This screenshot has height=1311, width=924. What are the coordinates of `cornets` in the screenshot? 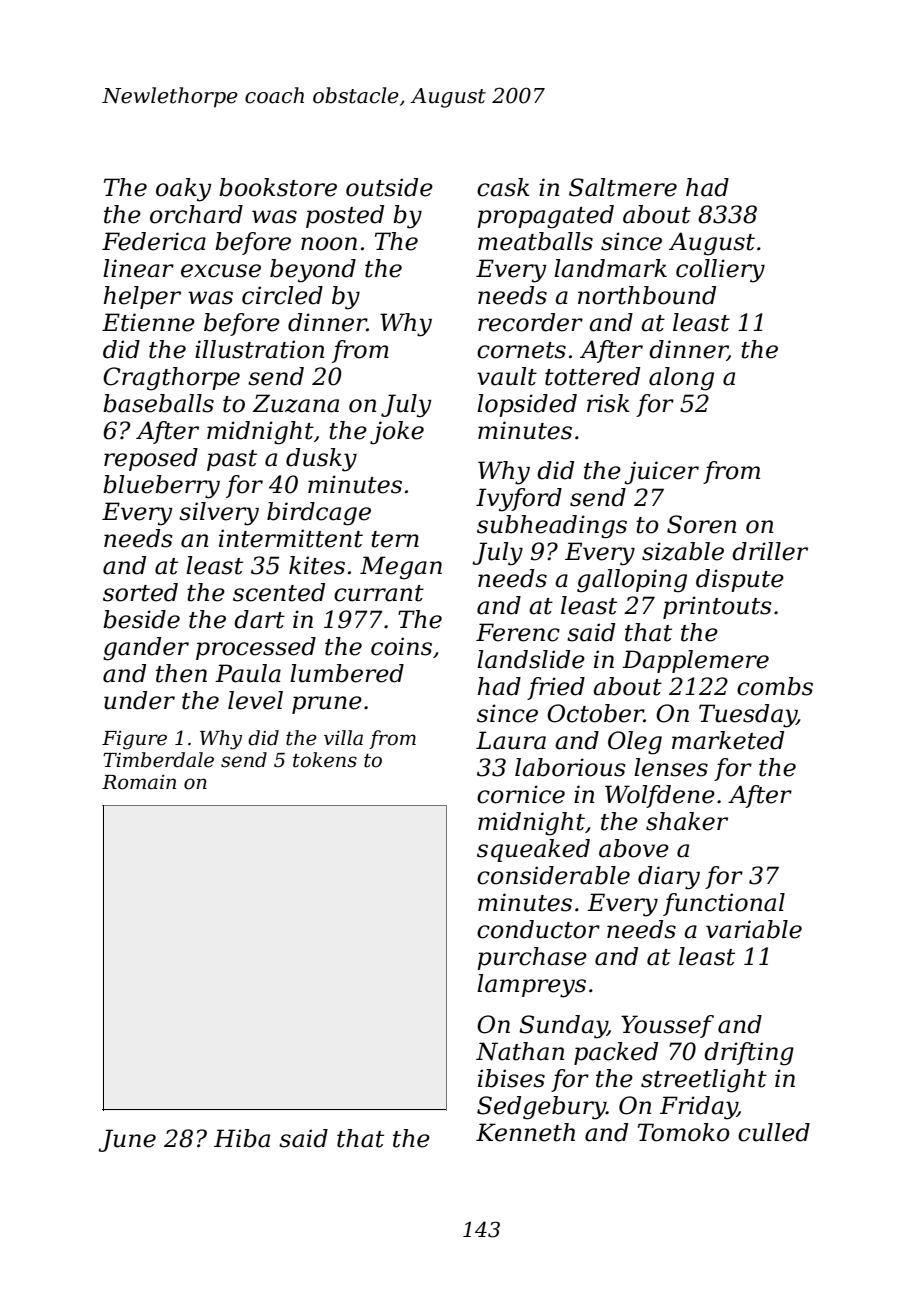 It's located at (521, 350).
